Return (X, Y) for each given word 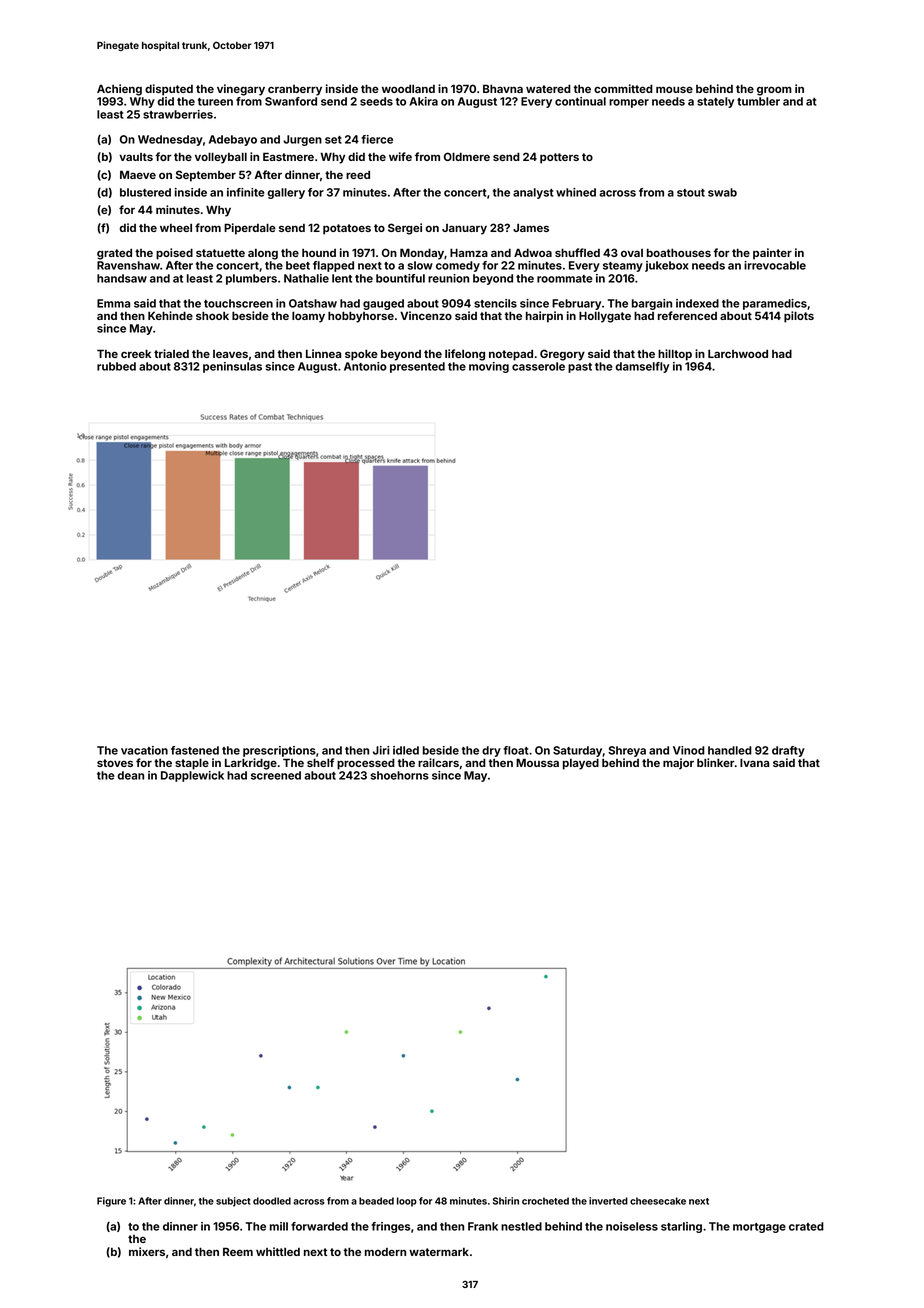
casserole (538, 366)
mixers (147, 1251)
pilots (799, 317)
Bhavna (503, 88)
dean (130, 775)
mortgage (759, 1228)
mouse (674, 89)
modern (385, 1252)
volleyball (221, 158)
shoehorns (400, 775)
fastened (195, 750)
